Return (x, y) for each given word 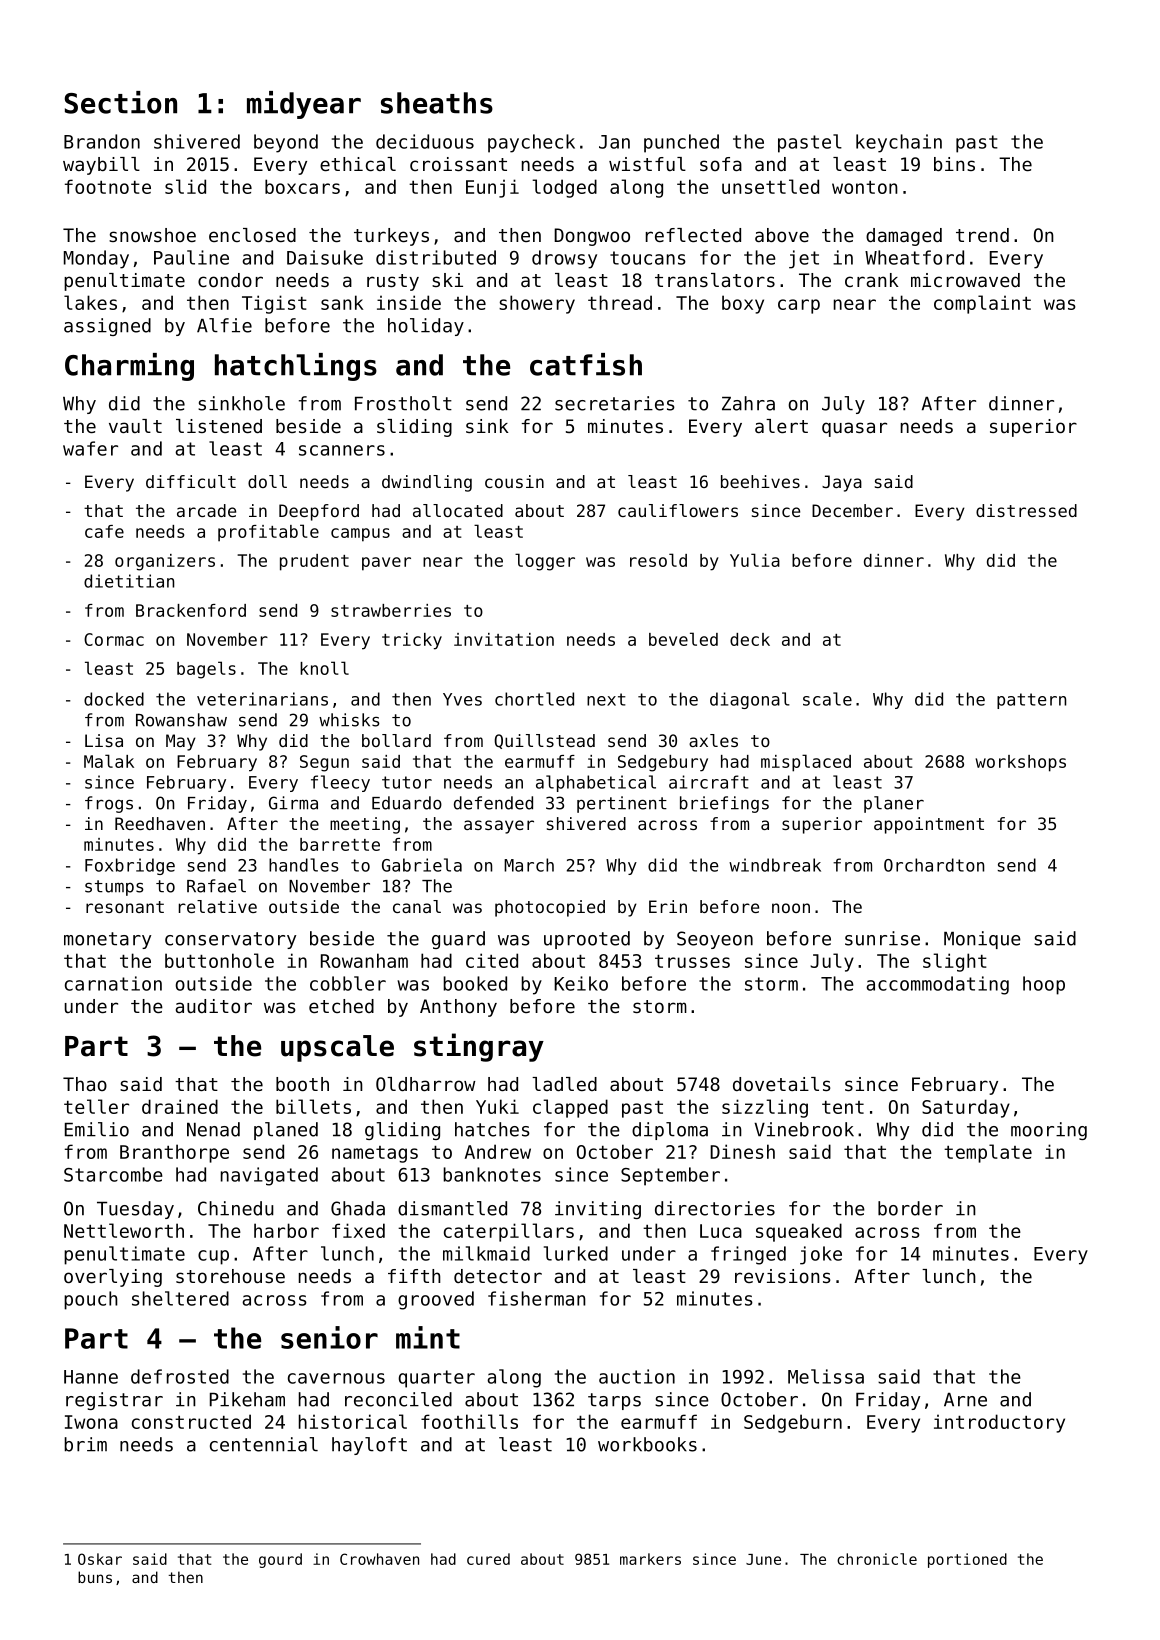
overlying (113, 1278)
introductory (999, 1423)
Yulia (755, 560)
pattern (1031, 701)
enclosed (252, 235)
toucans (648, 258)
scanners (342, 450)
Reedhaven (160, 823)
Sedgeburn (793, 1423)
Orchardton (934, 865)
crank (872, 280)
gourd (280, 1560)
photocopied (550, 908)
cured (488, 1559)
